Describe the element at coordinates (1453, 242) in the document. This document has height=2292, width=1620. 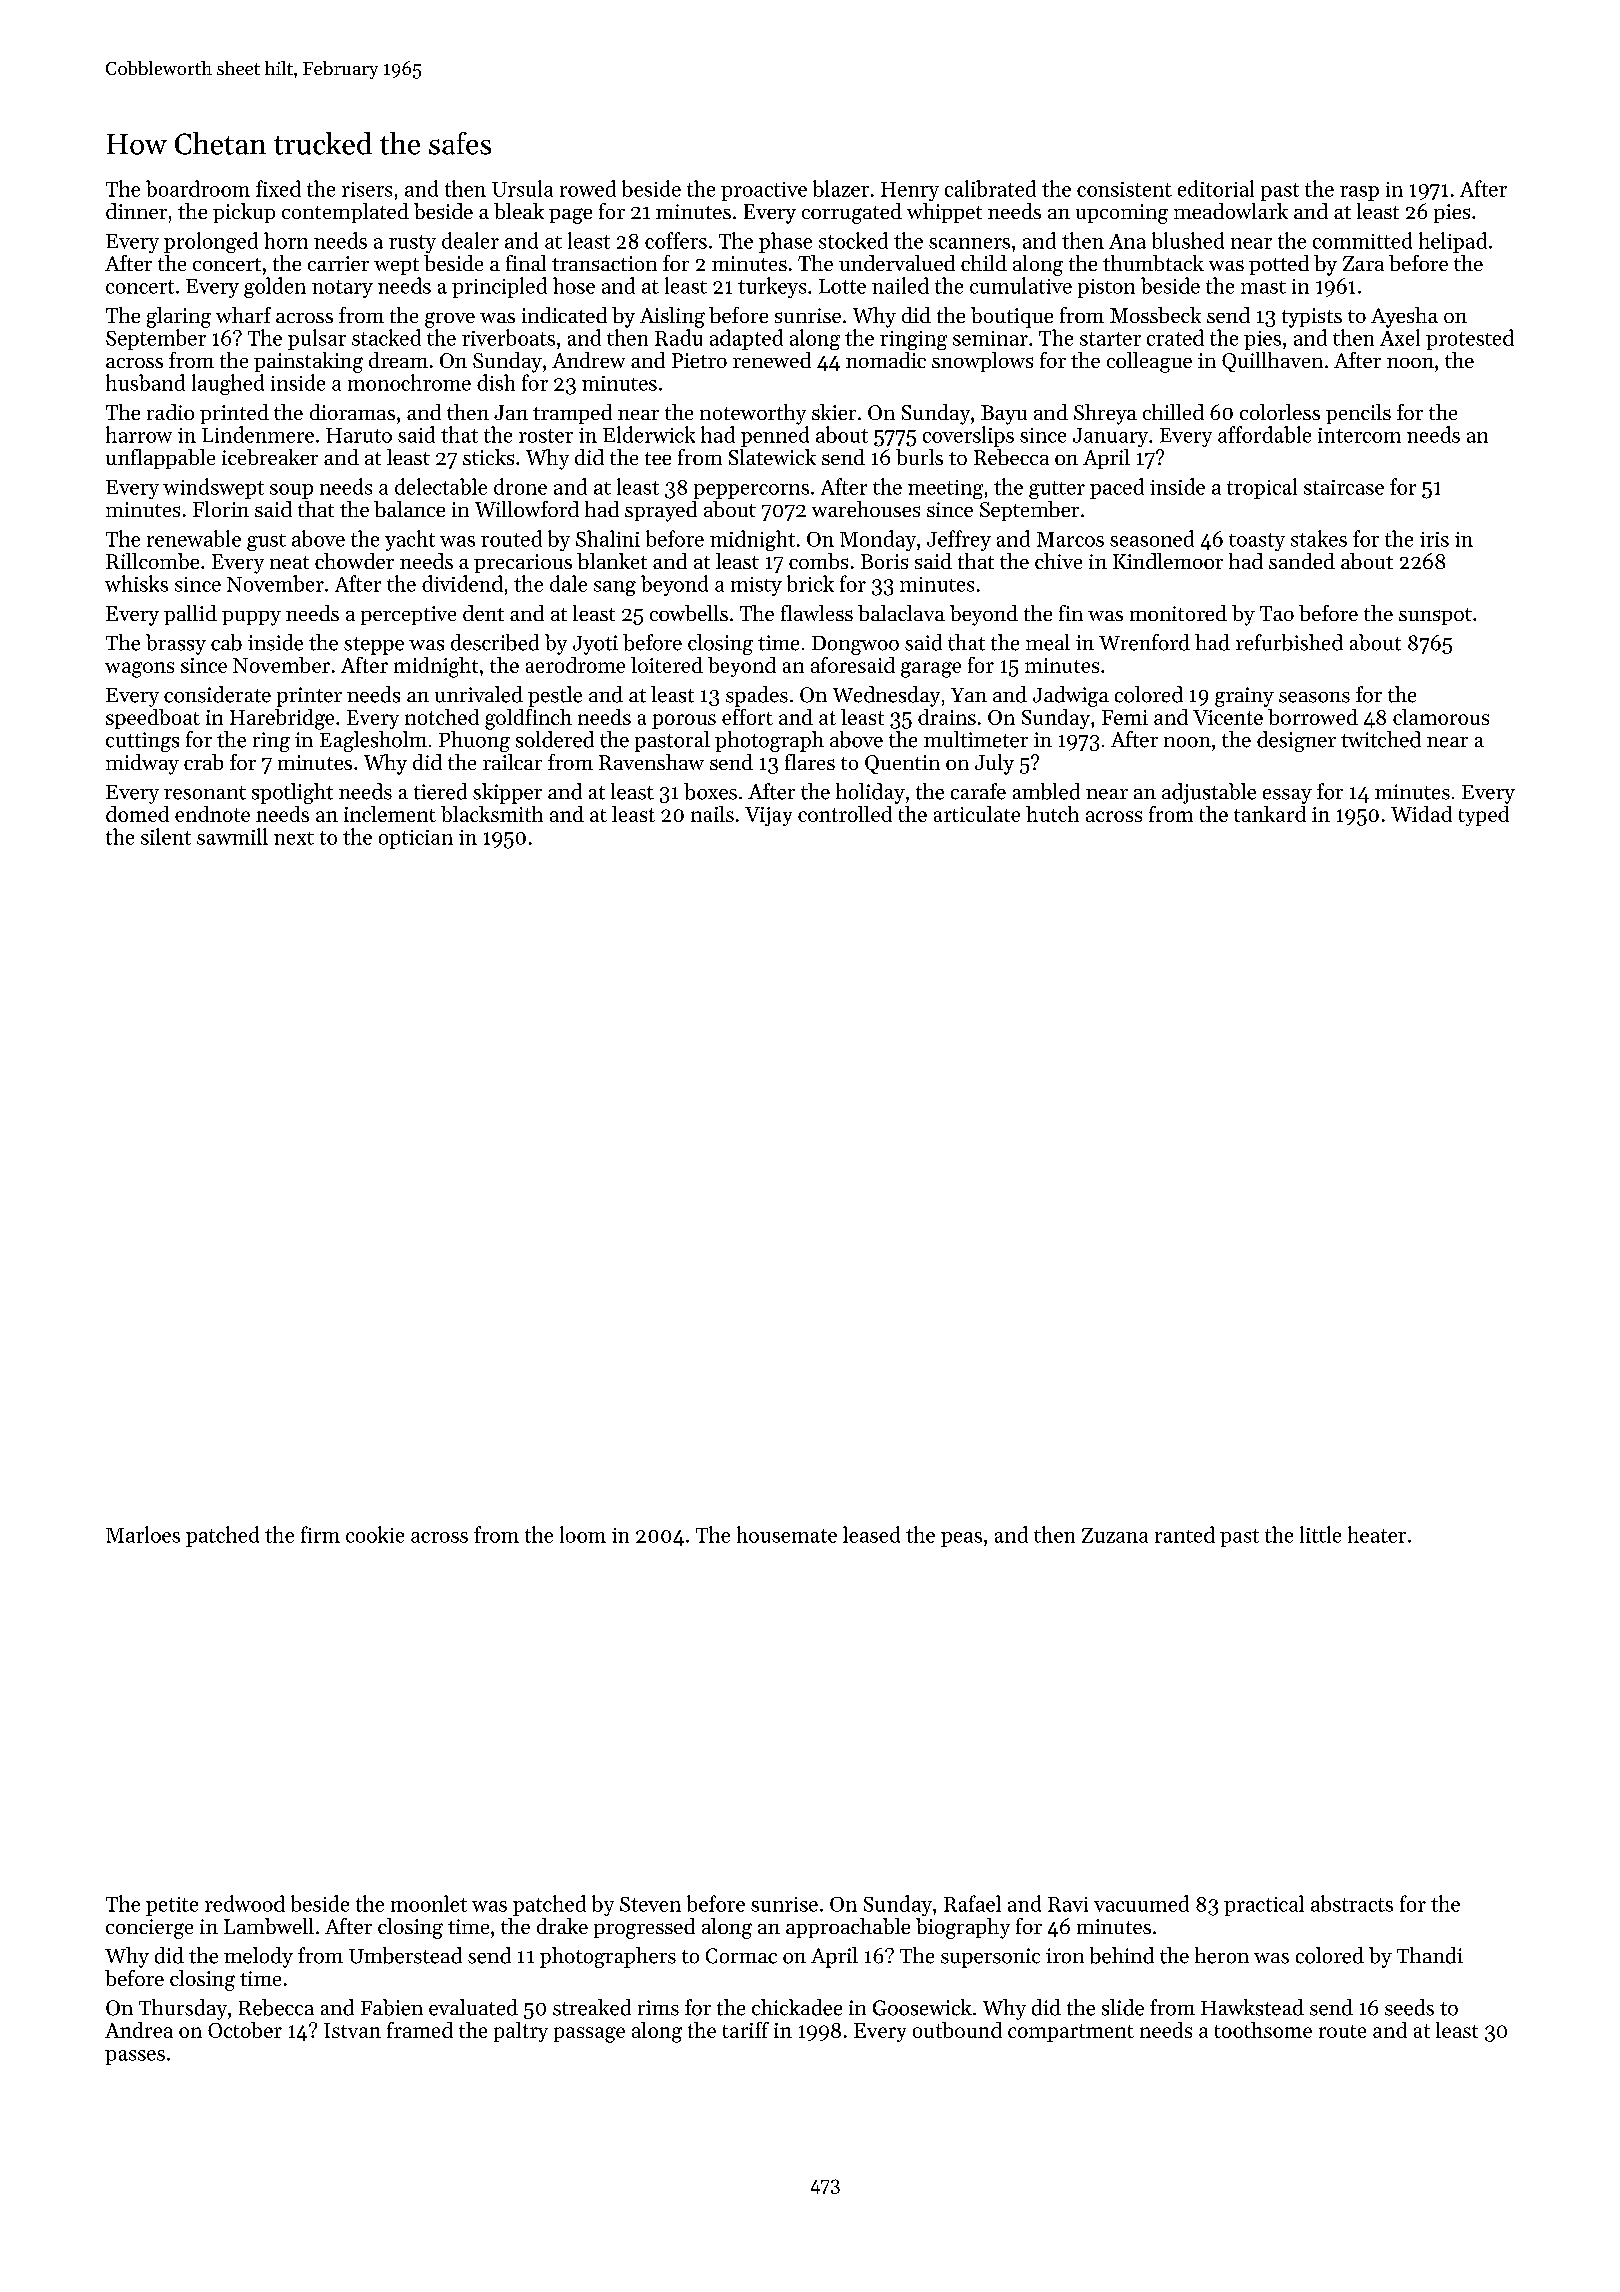
I see `helipad` at that location.
